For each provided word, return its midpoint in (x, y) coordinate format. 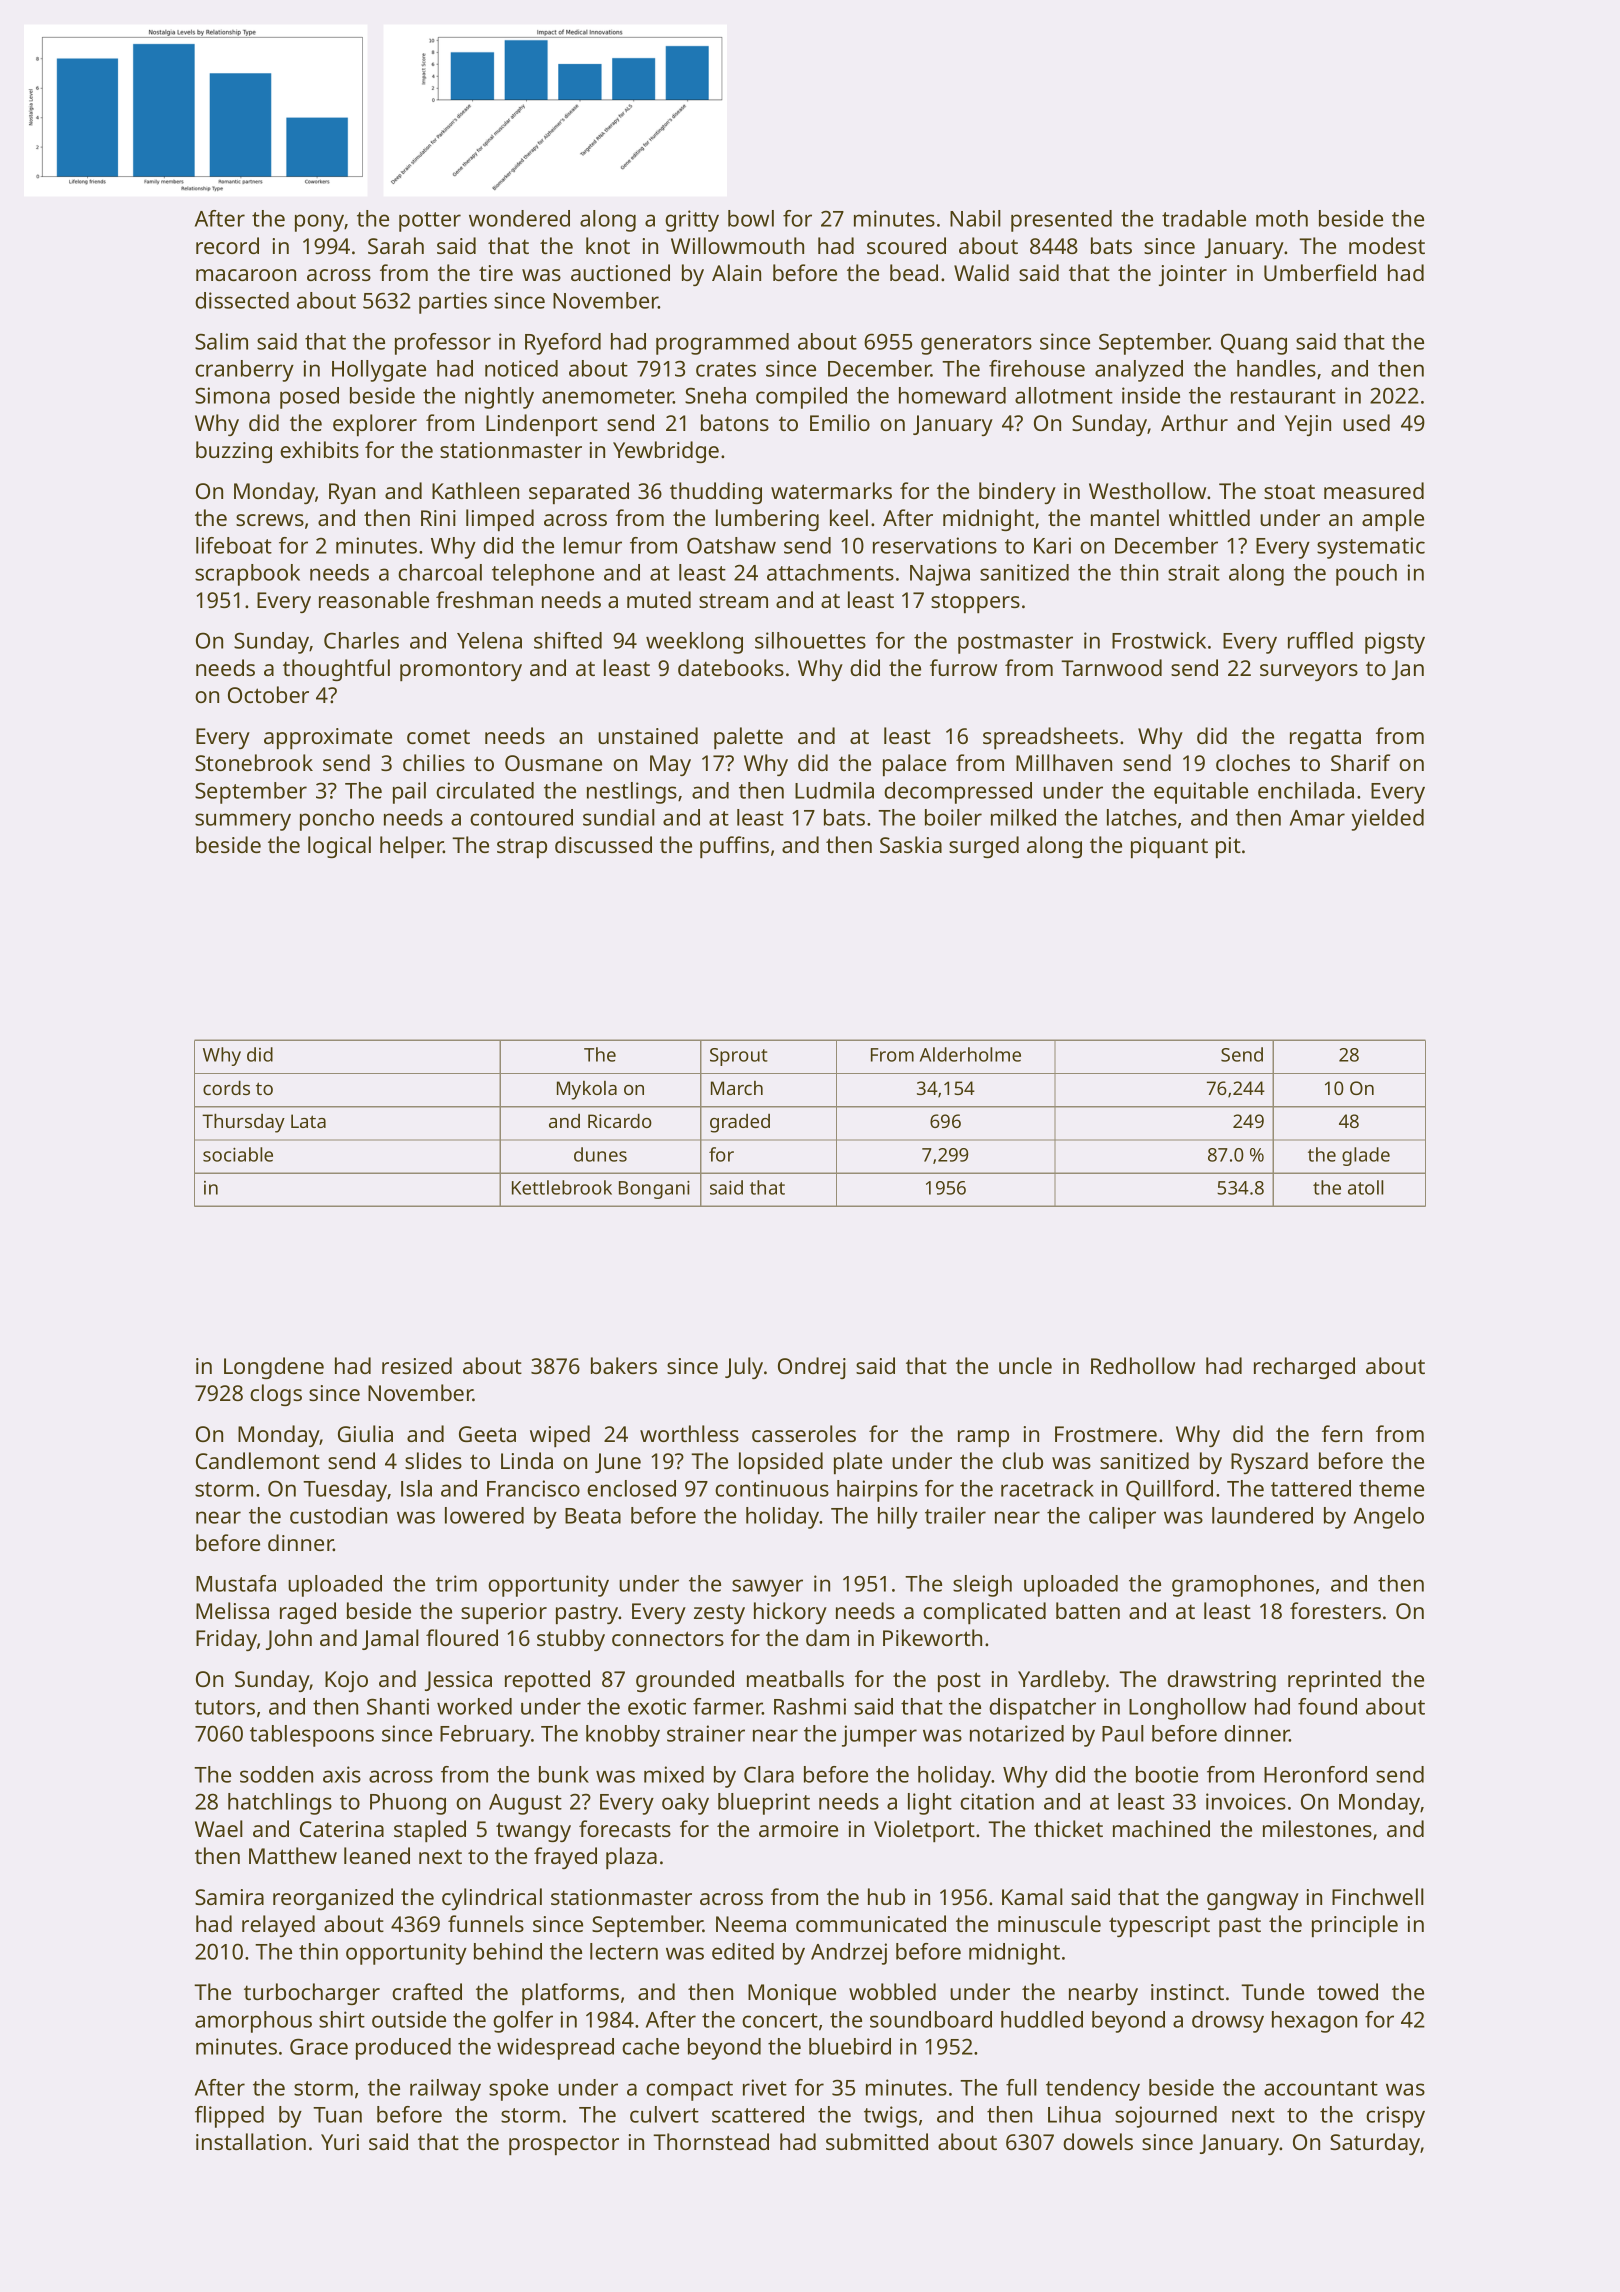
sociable (238, 1154)
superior (504, 1613)
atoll (1365, 1187)
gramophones (1243, 1586)
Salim (221, 341)
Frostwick (1159, 640)
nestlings (632, 793)
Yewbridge (666, 452)
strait (1194, 572)
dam (827, 1637)
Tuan (337, 2115)
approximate (328, 738)
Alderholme (970, 1054)
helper (411, 847)
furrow (963, 667)
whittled (1209, 517)
